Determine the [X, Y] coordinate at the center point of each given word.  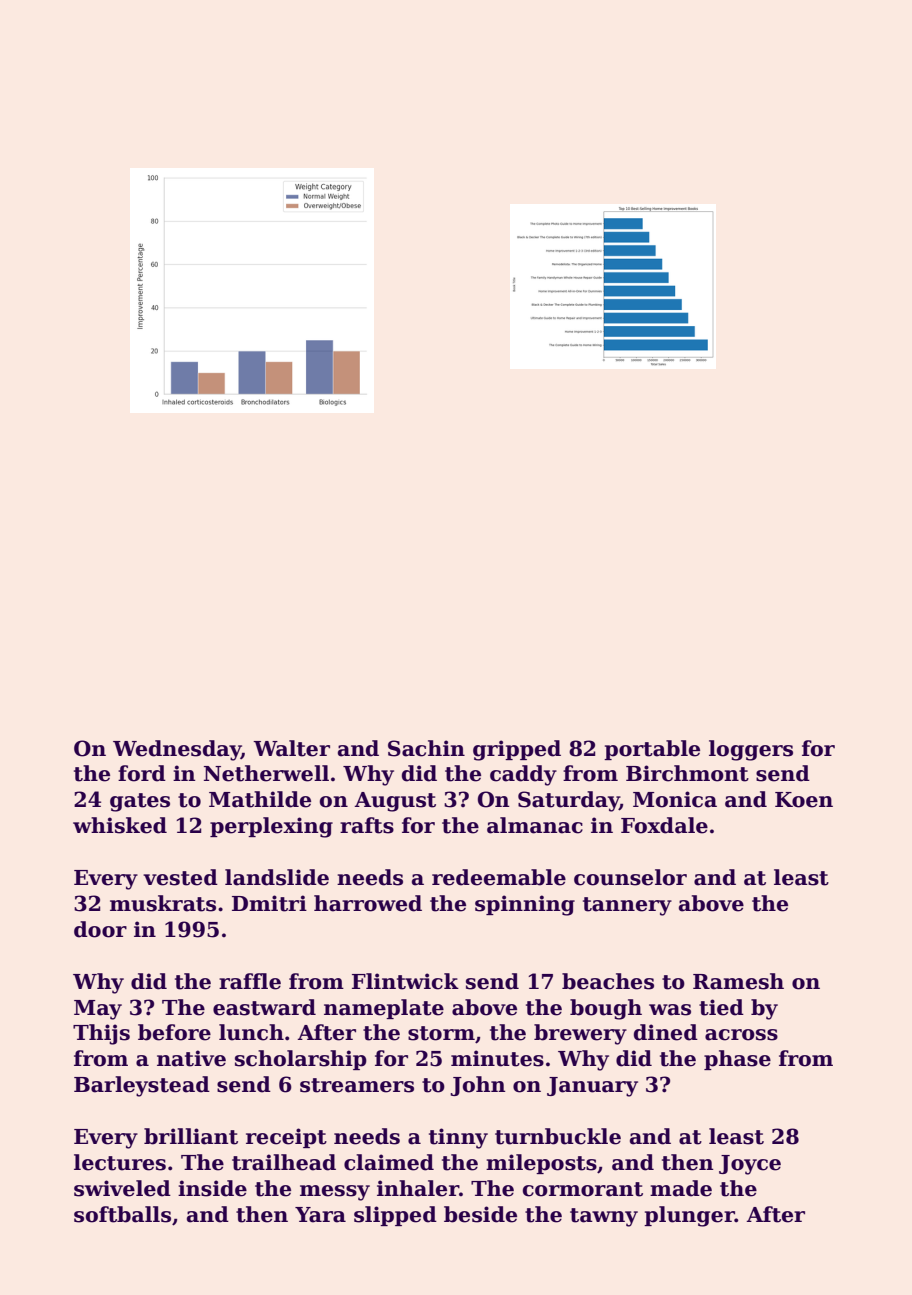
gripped [517, 750]
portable [652, 750]
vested [180, 877]
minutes [497, 1058]
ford [142, 773]
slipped [395, 1216]
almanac [535, 825]
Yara [320, 1215]
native [191, 1058]
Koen [804, 800]
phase [737, 1060]
